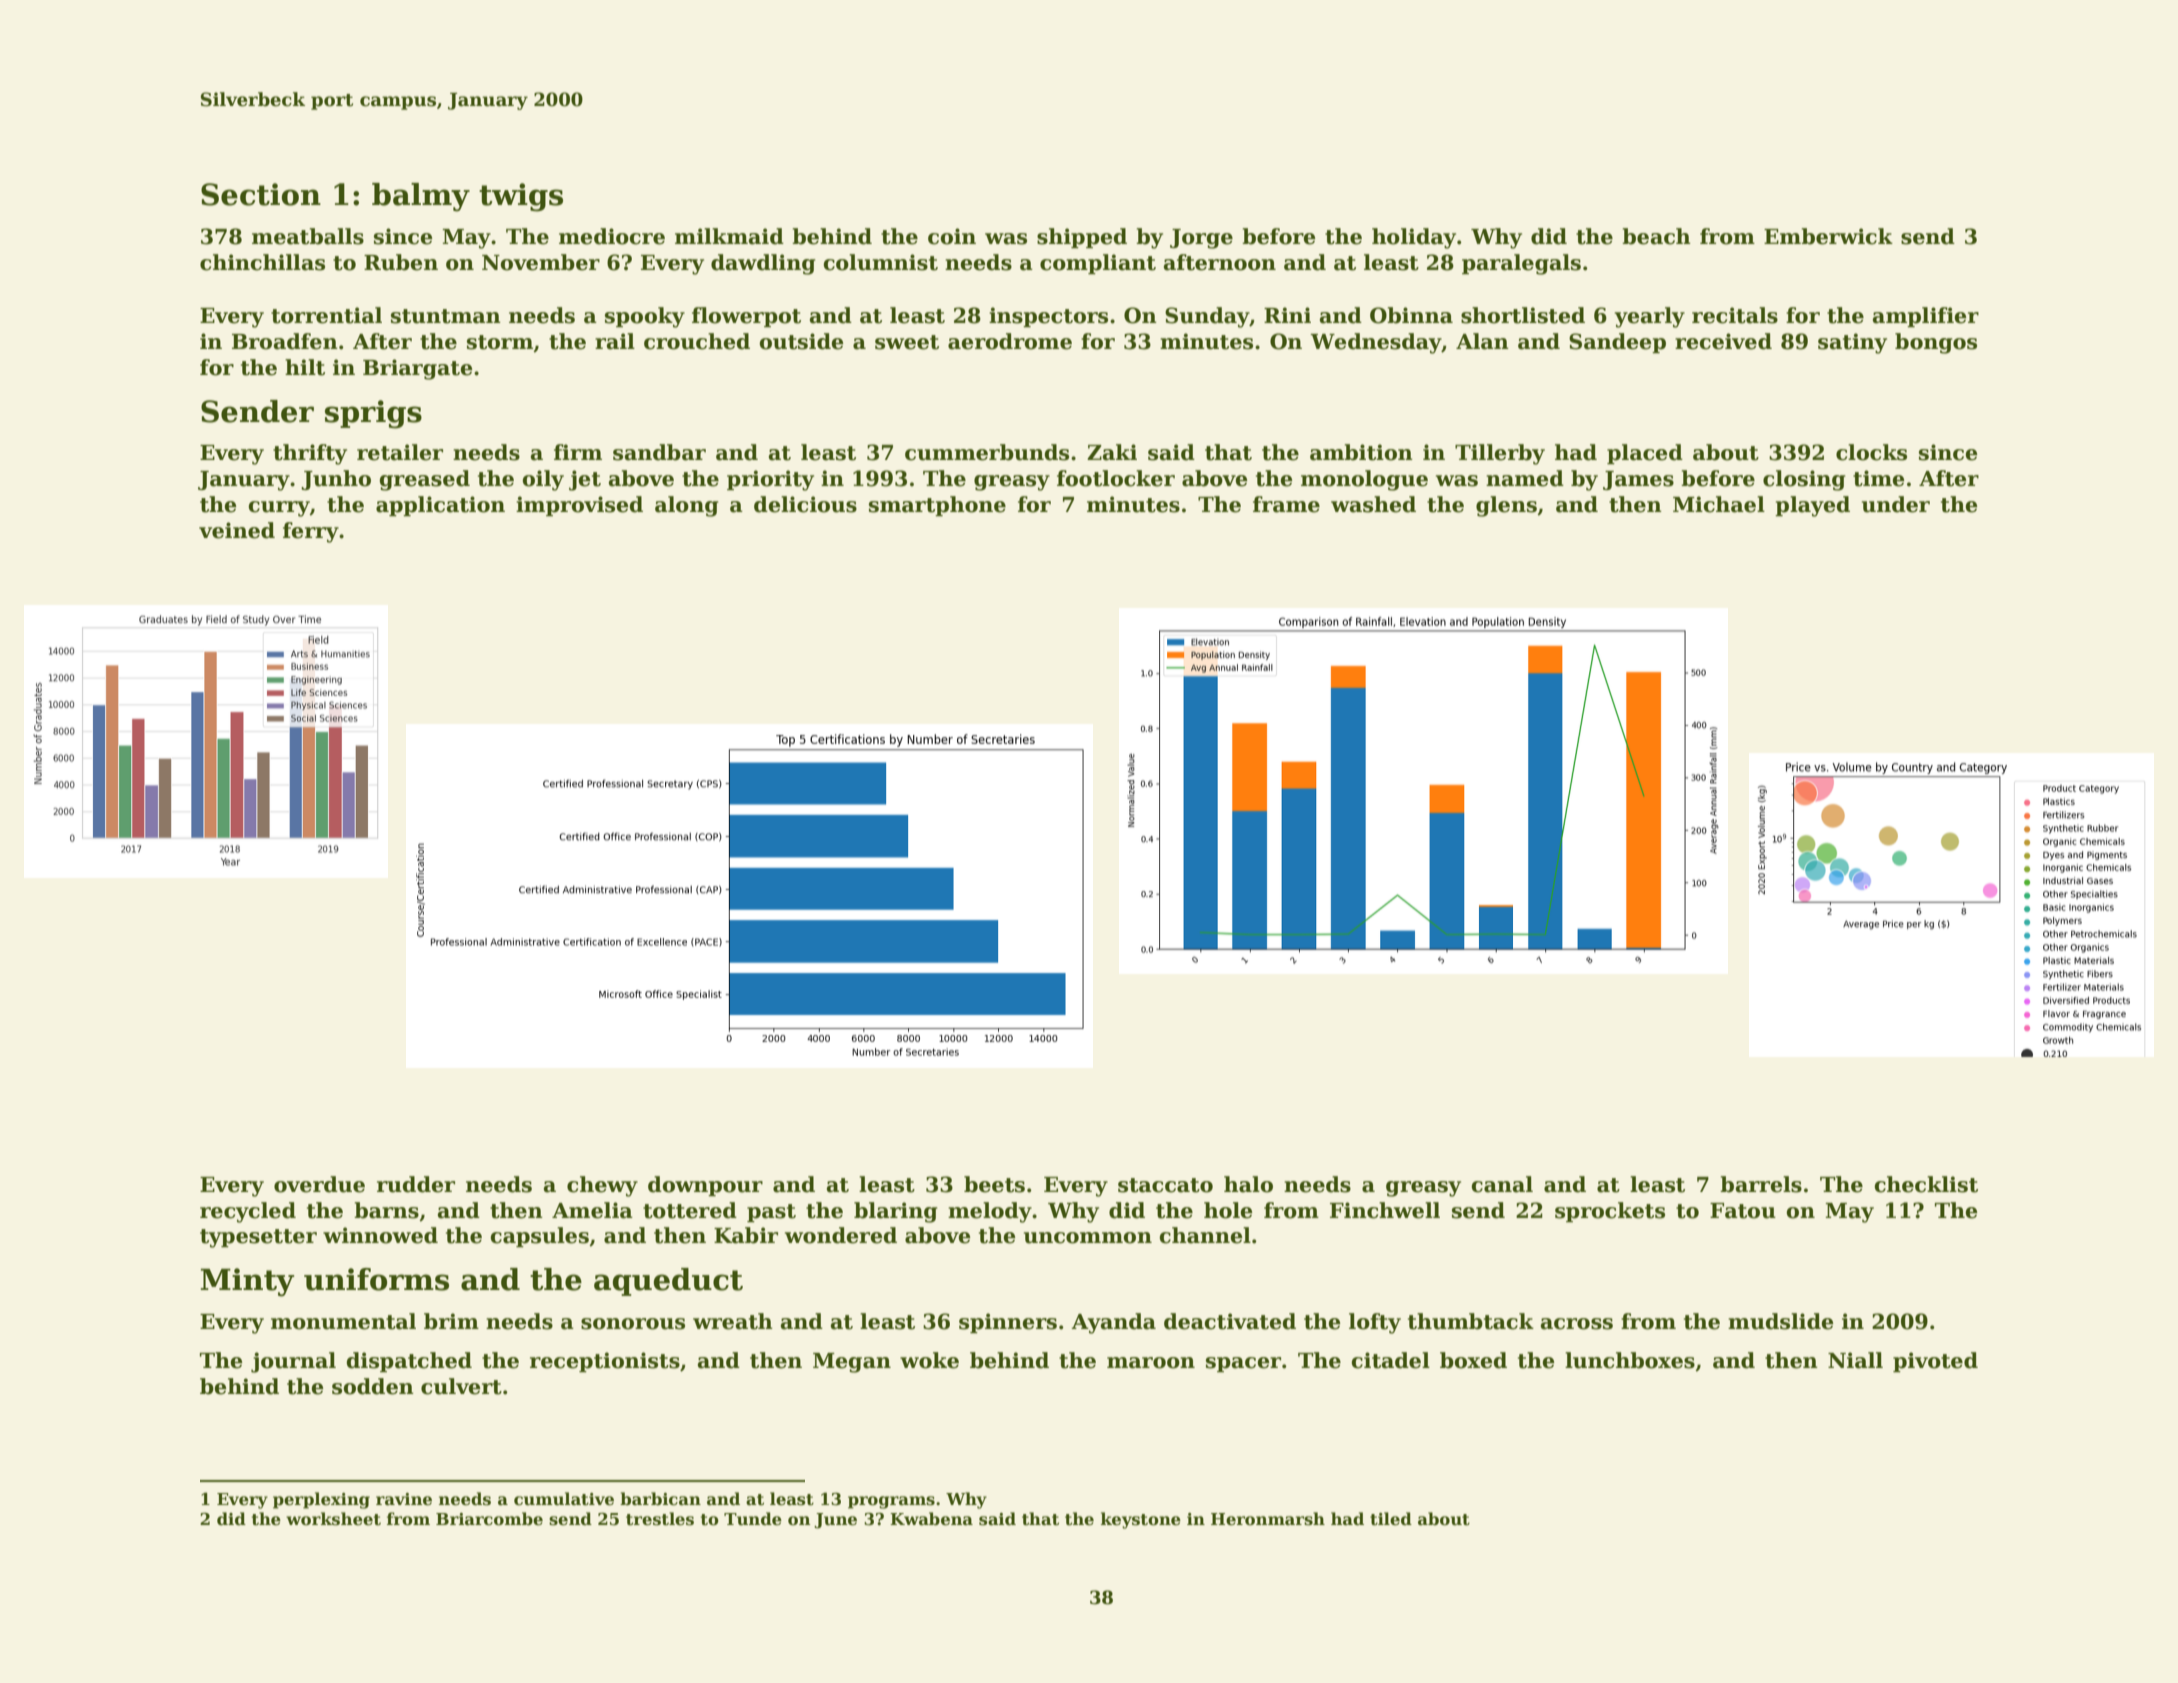  Describe the element at coordinates (931, 1519) in the screenshot. I see `Kwabena` at that location.
